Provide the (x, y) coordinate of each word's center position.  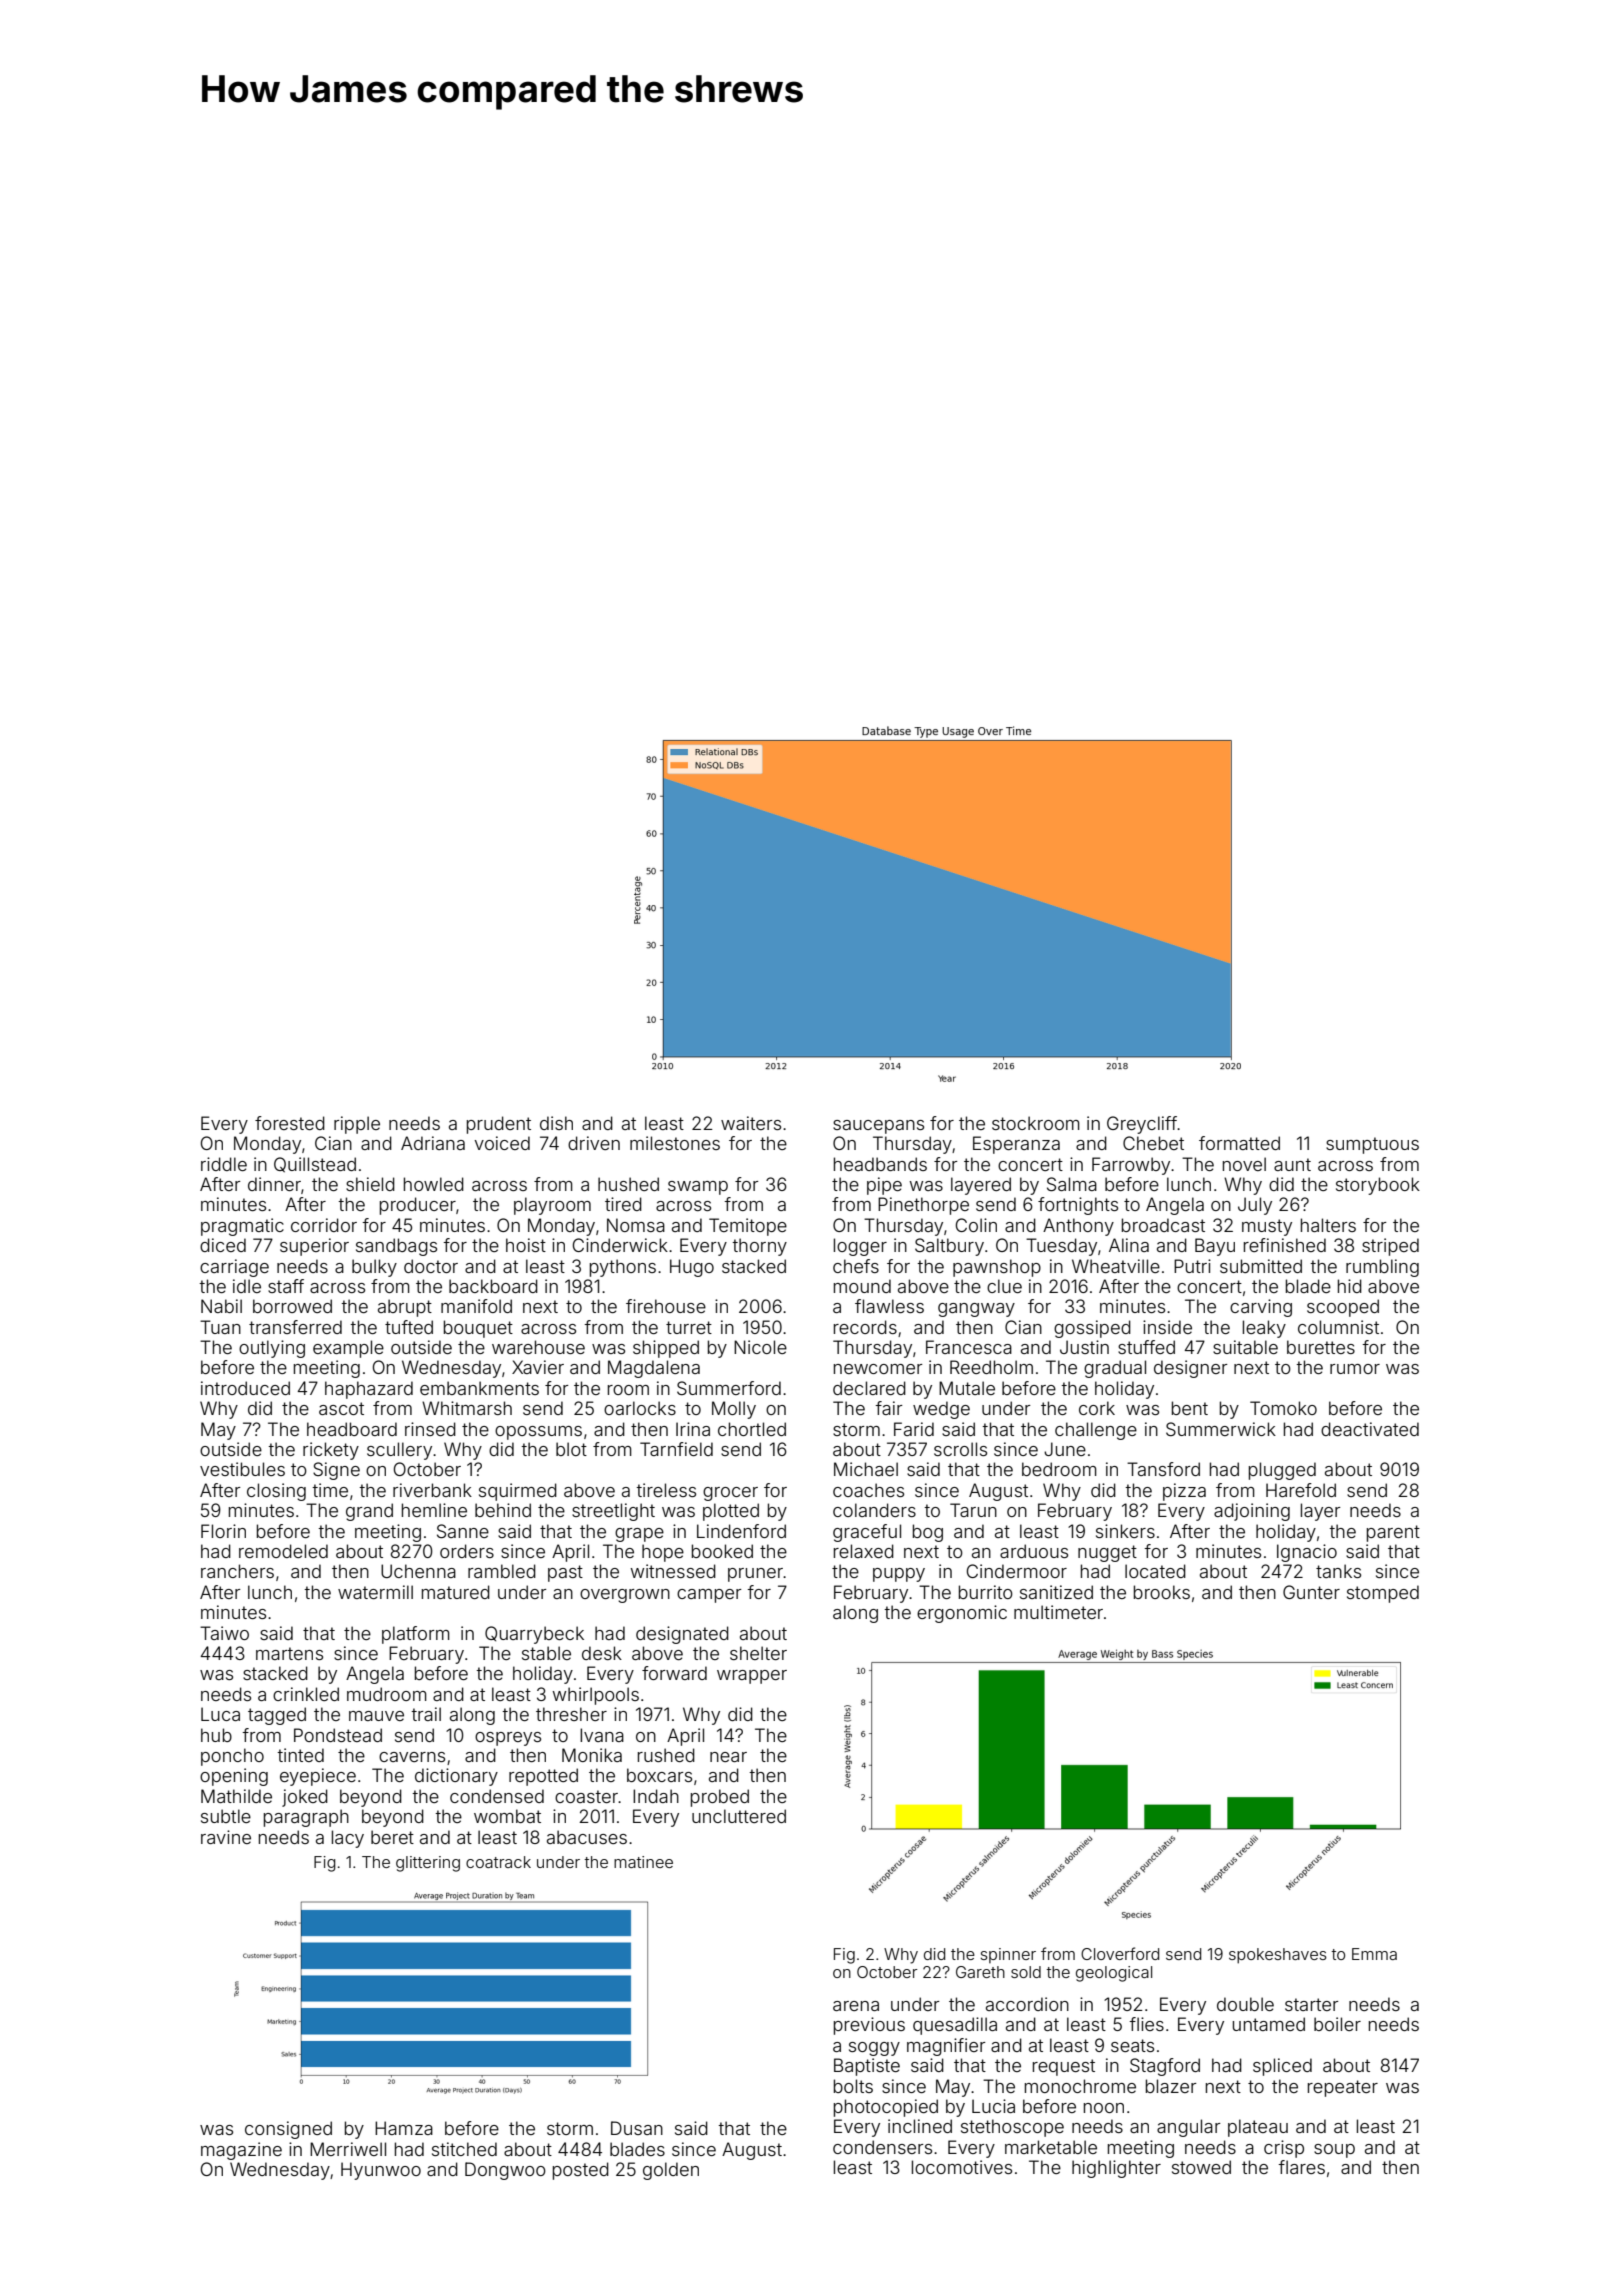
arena (856, 2006)
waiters (751, 1123)
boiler (1337, 2024)
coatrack (498, 1862)
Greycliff (1142, 1125)
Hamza (404, 2128)
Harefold (1301, 1490)
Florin (223, 1531)
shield (370, 1184)
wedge (941, 1410)
